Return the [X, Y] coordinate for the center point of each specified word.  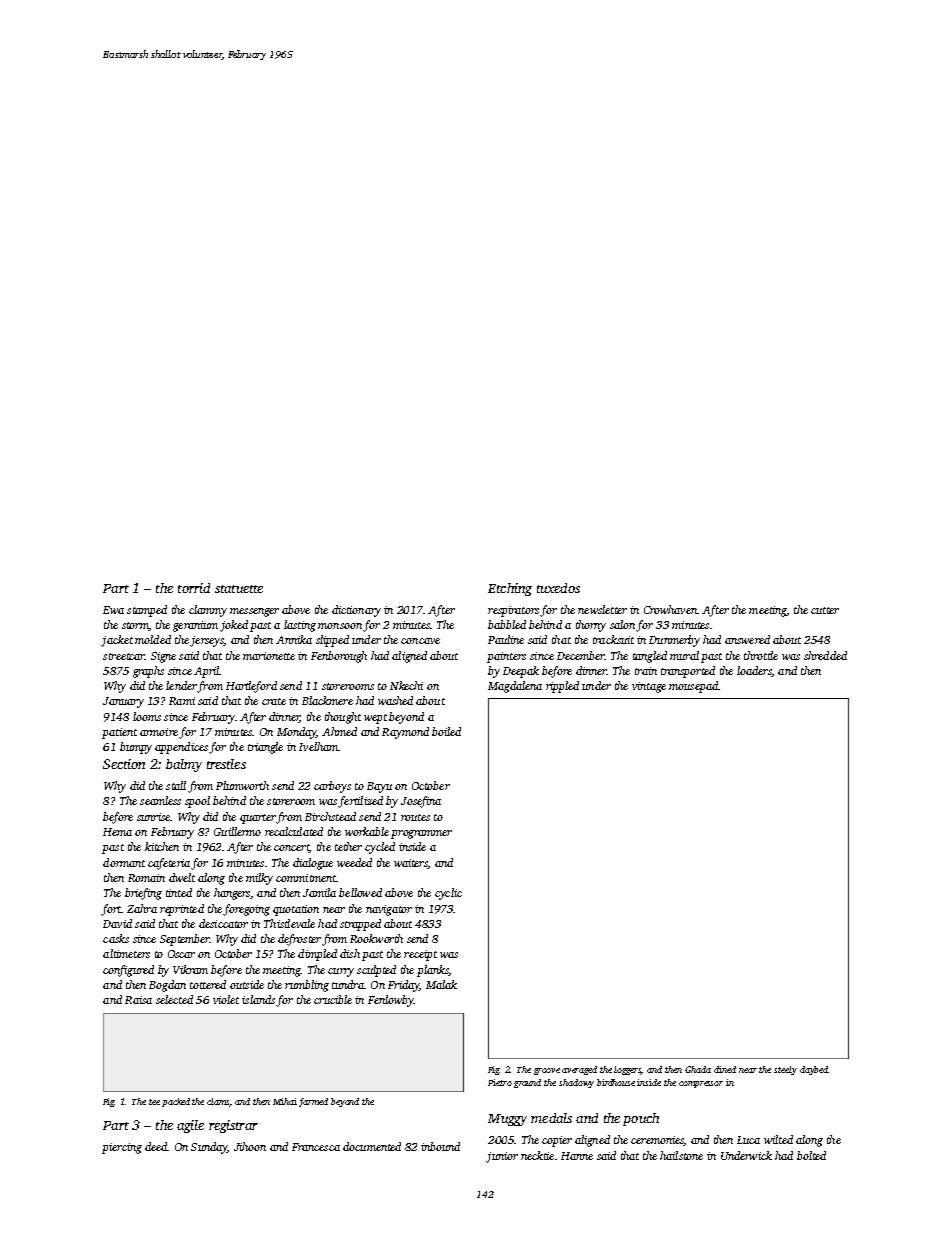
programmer [421, 834]
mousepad [693, 687]
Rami [182, 701]
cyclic [448, 894]
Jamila [319, 892]
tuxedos [558, 588]
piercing [122, 1148]
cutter [825, 610]
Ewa [113, 610]
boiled [446, 731]
